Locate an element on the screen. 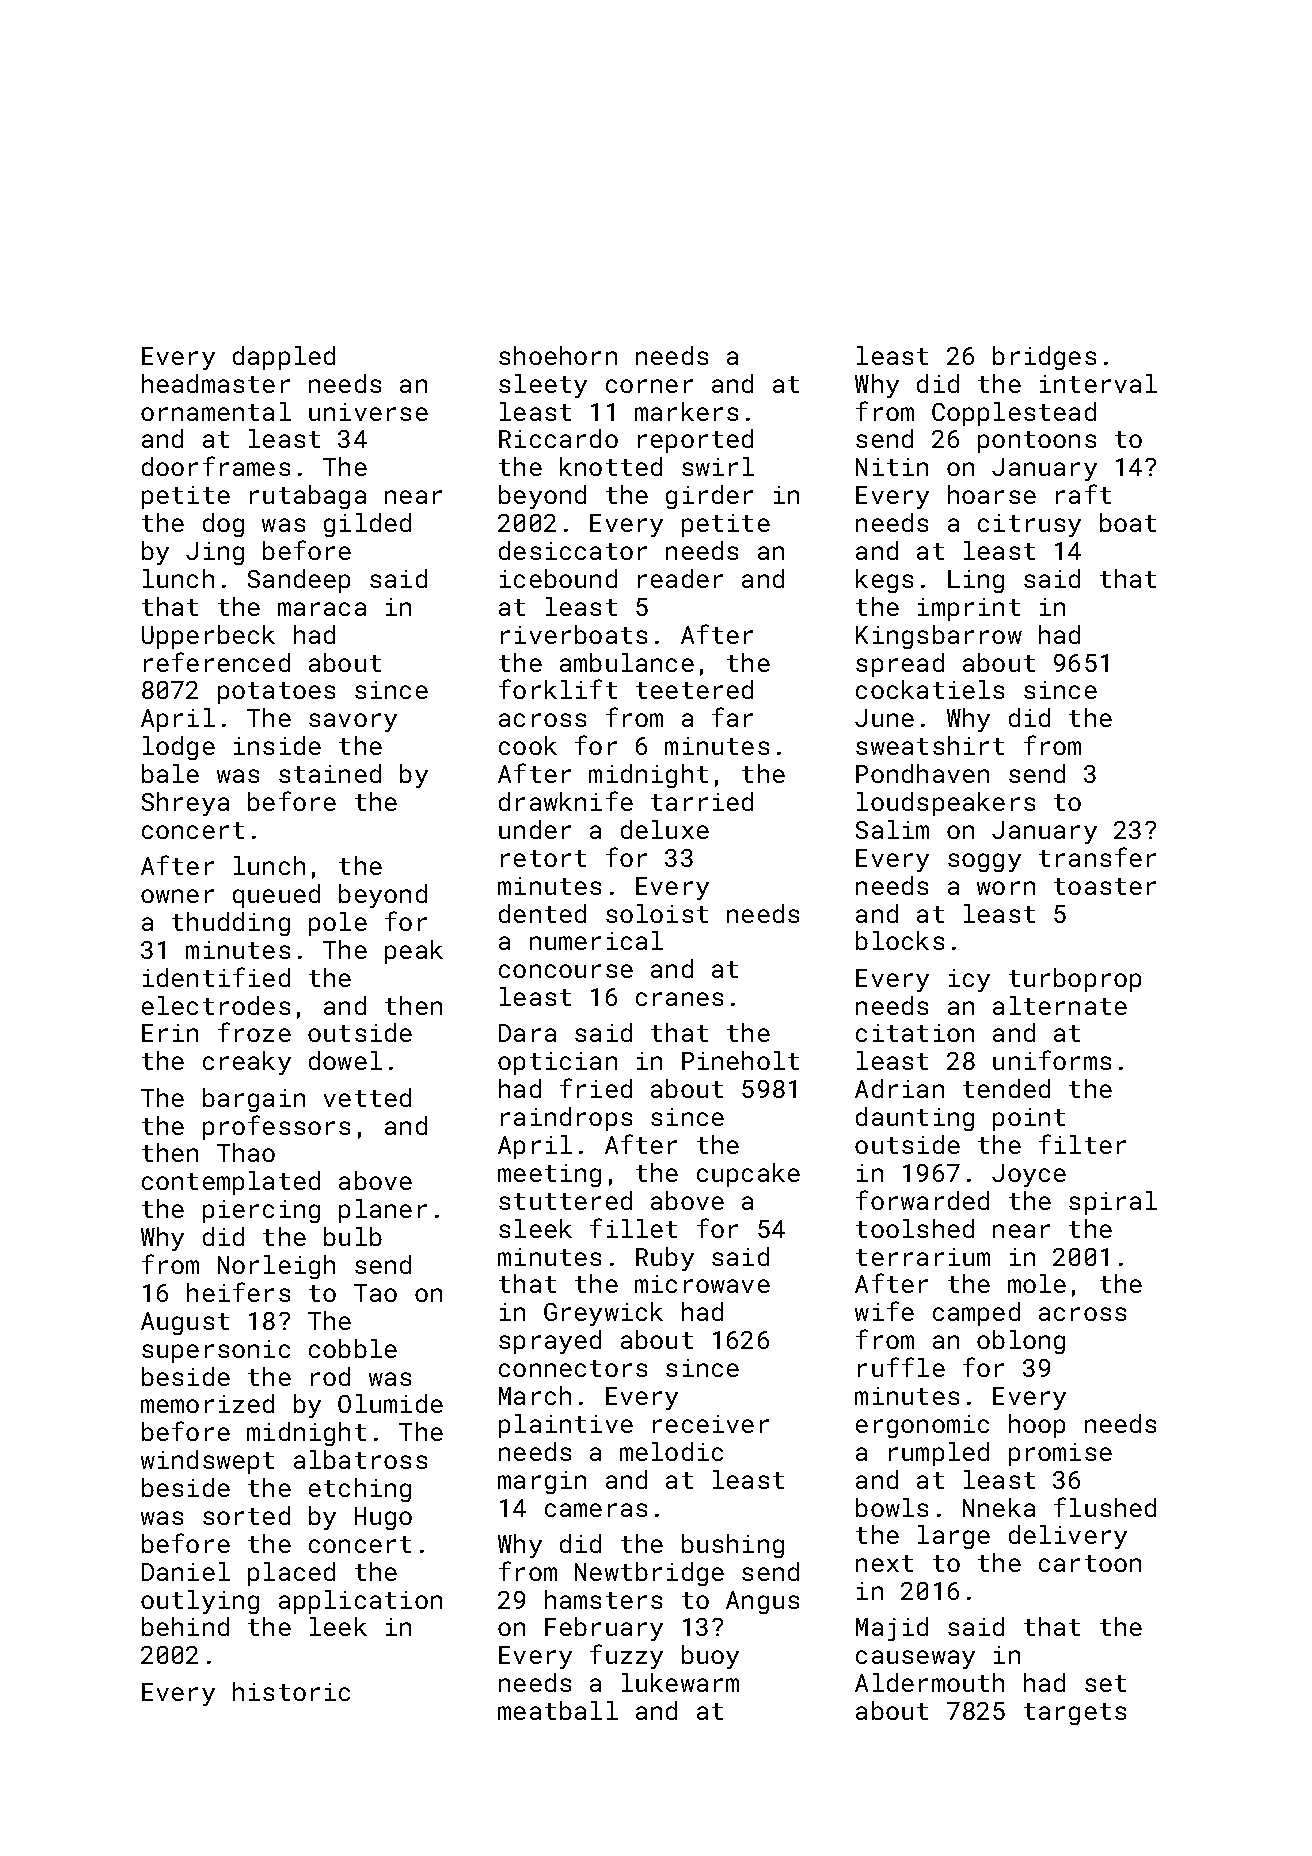 This screenshot has width=1312, height=1856. bridges is located at coordinates (1044, 358).
